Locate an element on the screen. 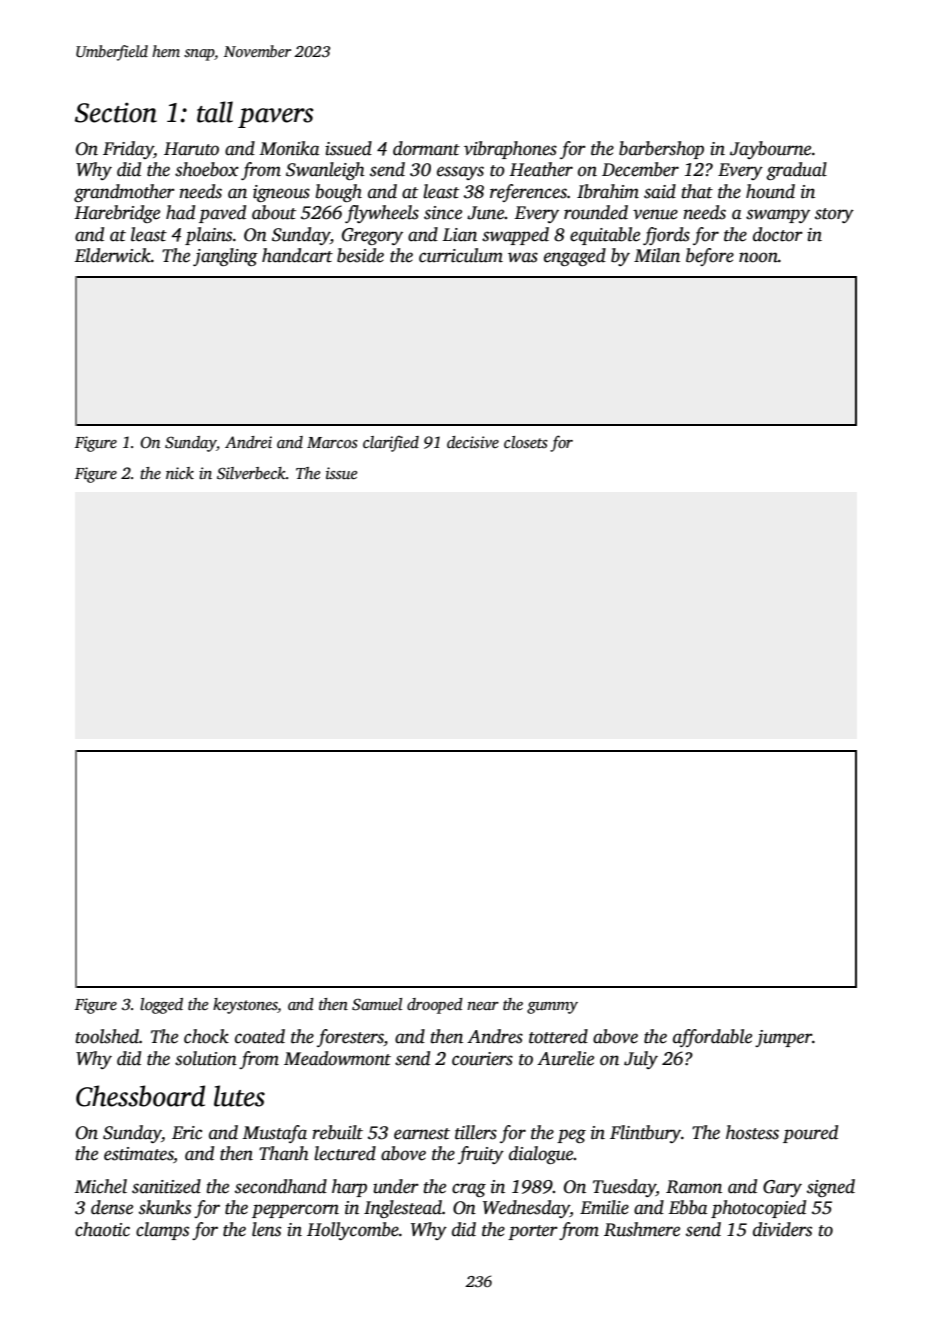  tall is located at coordinates (215, 112).
